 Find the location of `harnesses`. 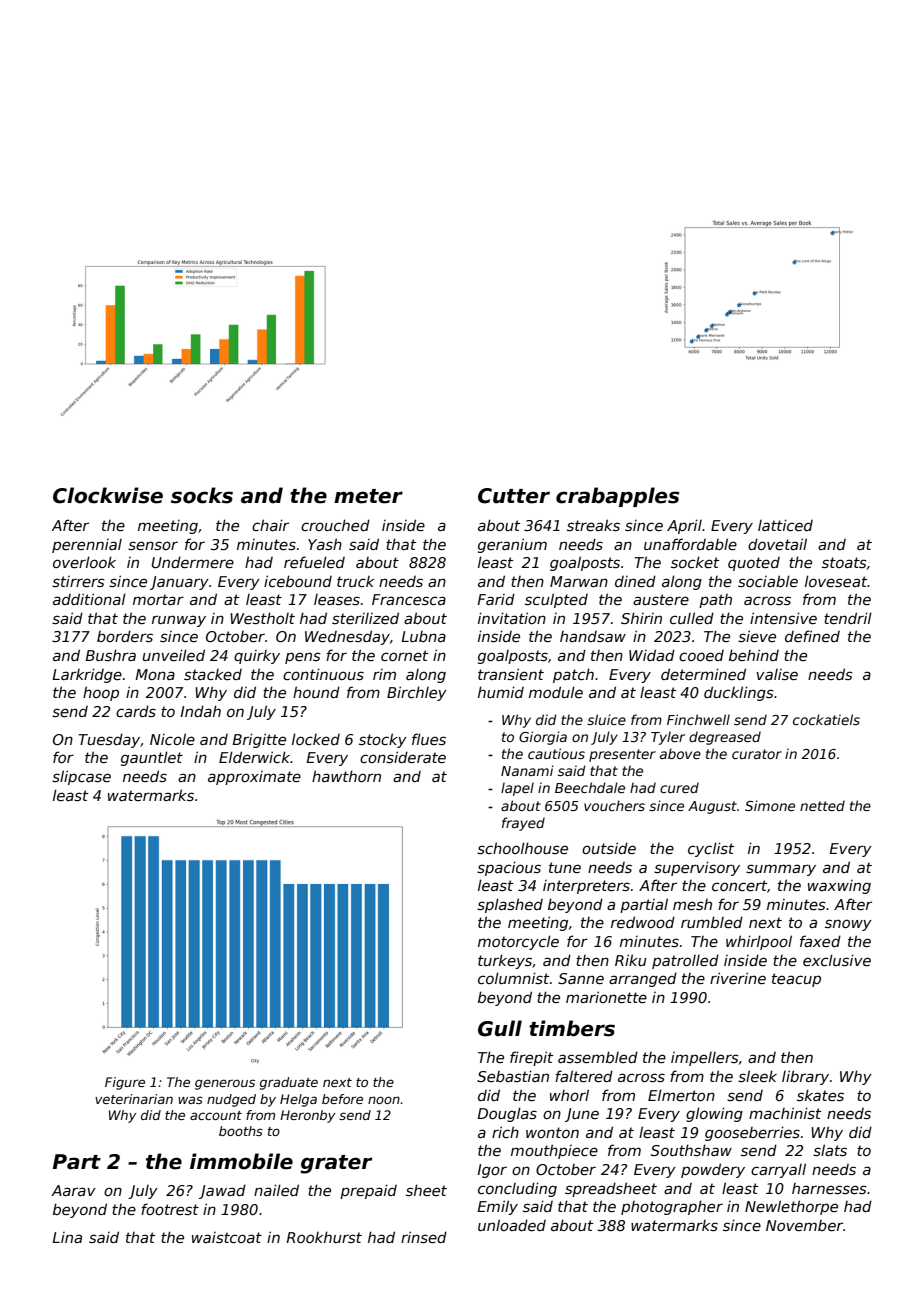

harnesses is located at coordinates (829, 1188).
